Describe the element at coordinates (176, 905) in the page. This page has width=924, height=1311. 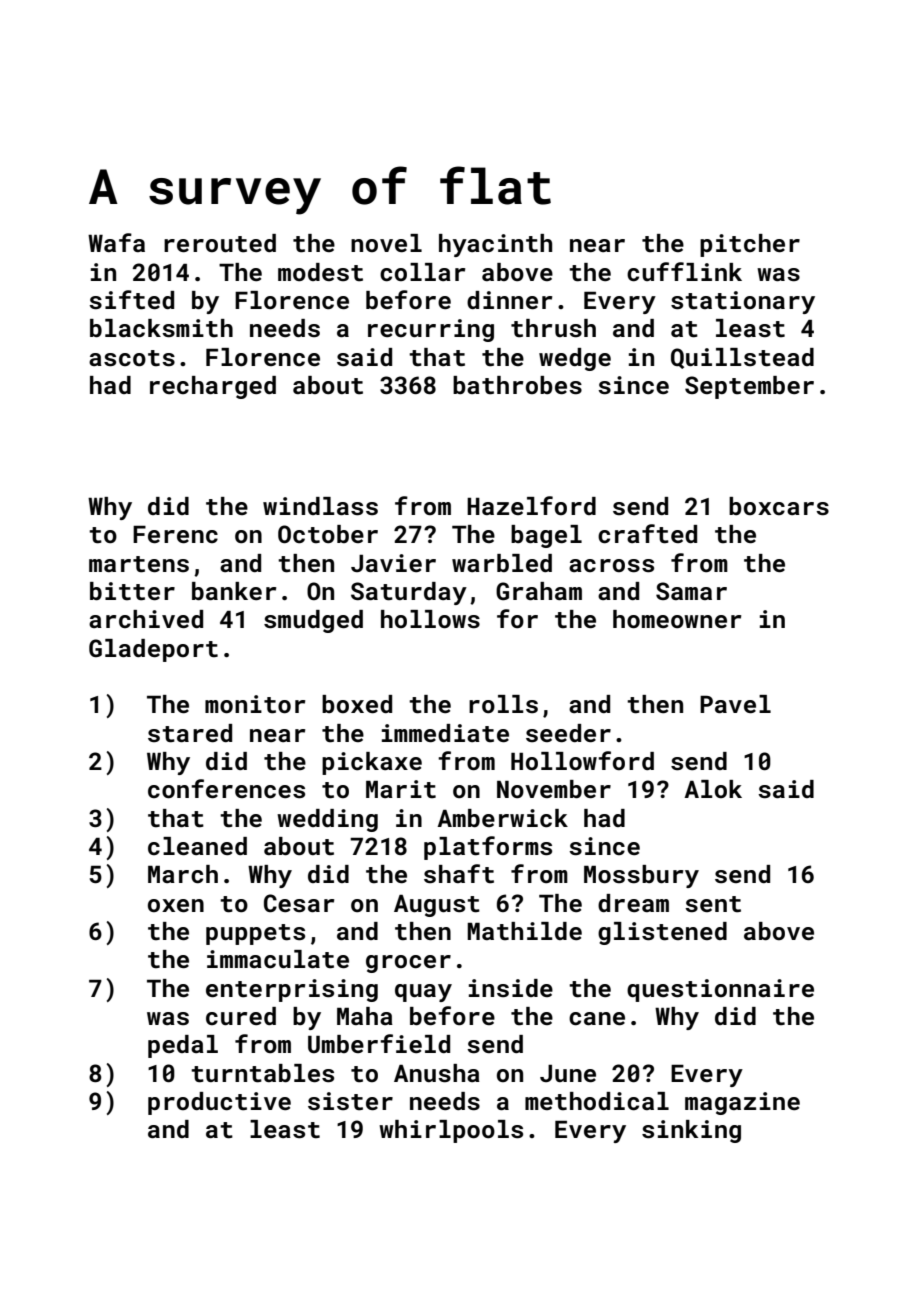
I see `oxen` at that location.
